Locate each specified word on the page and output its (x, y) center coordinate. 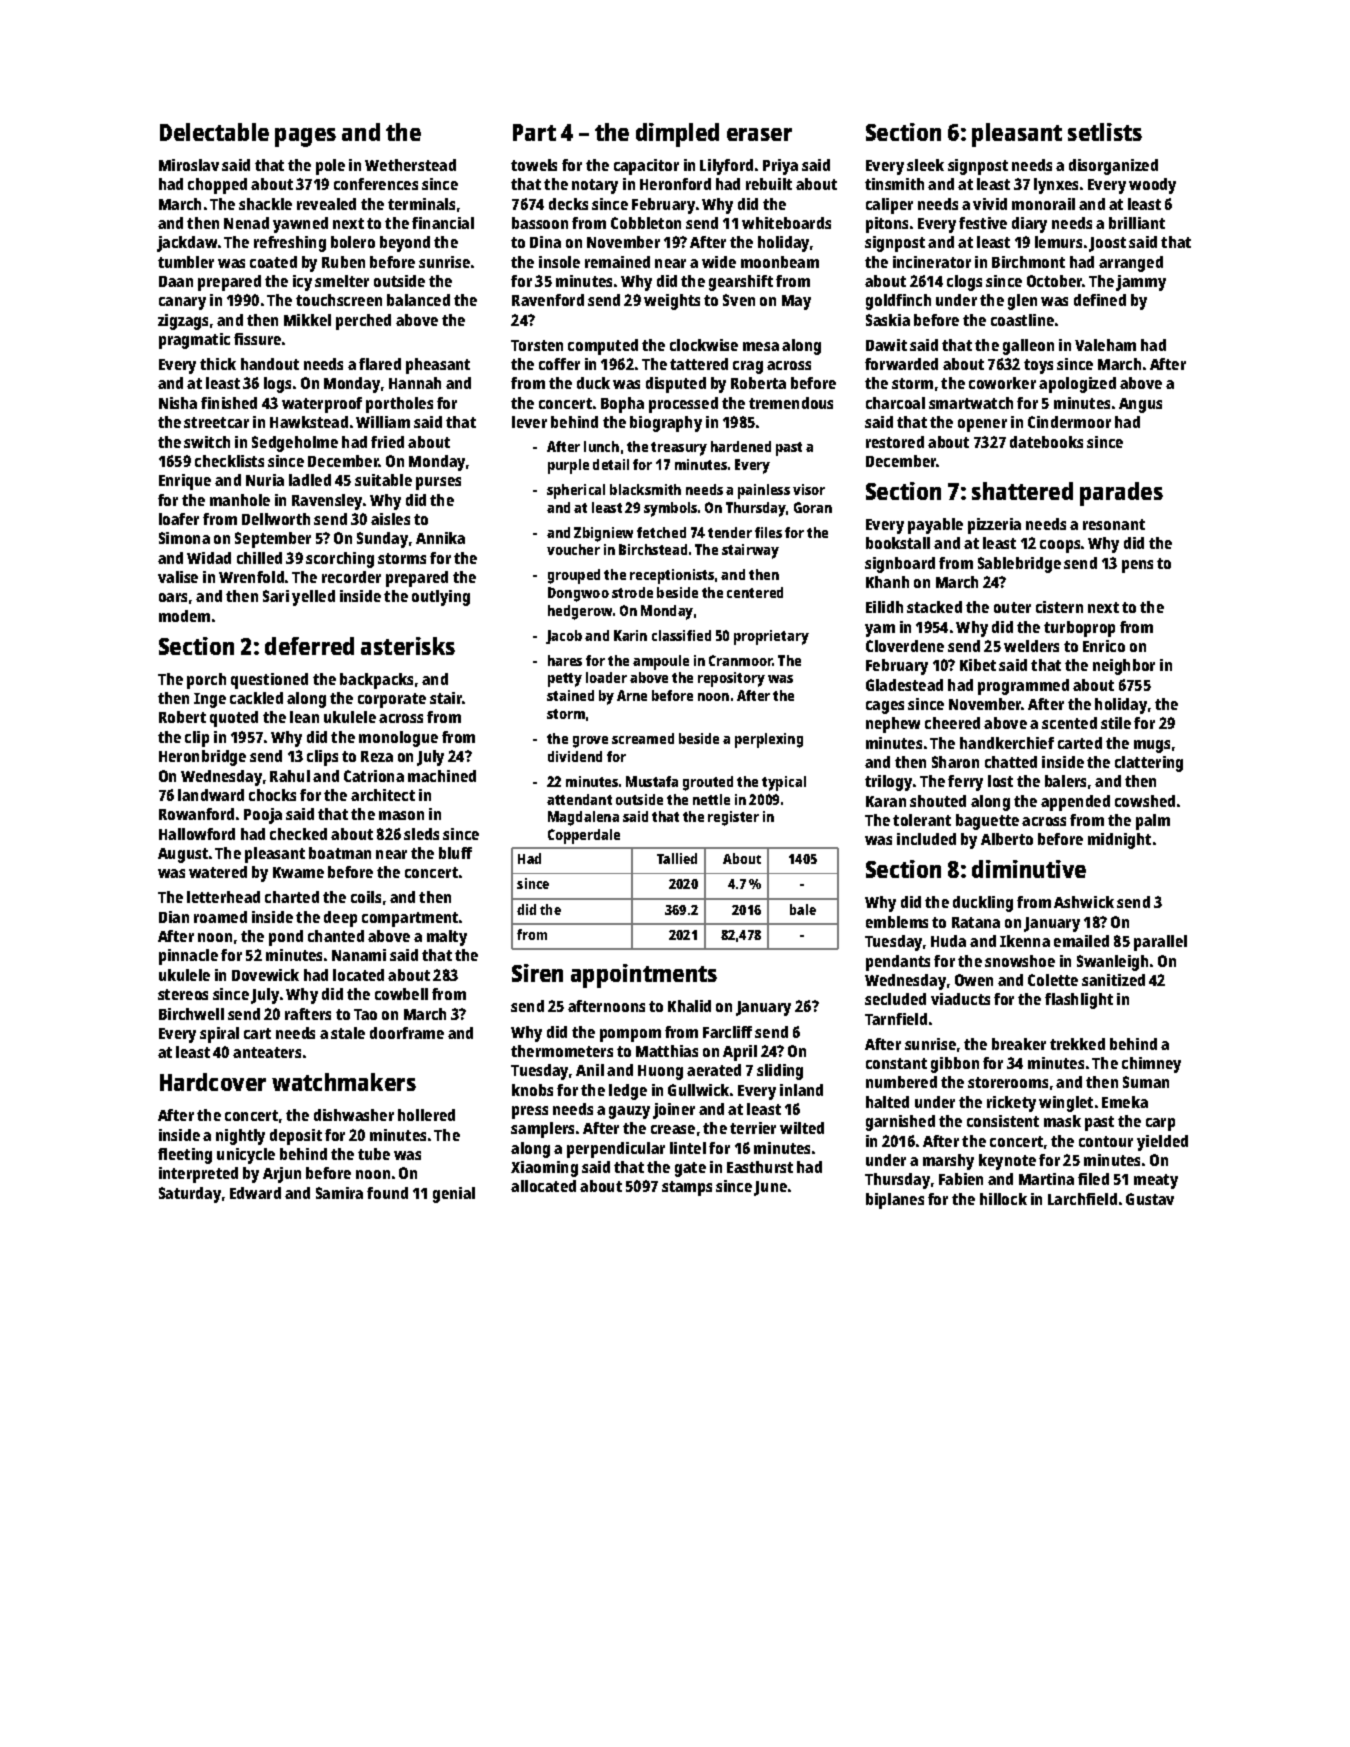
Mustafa (652, 781)
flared (380, 364)
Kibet (978, 665)
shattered (1022, 491)
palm (1153, 822)
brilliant (1137, 223)
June (770, 1188)
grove (590, 742)
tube (374, 1154)
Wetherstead (410, 165)
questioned (269, 681)
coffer (559, 364)
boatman (340, 853)
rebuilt (769, 184)
